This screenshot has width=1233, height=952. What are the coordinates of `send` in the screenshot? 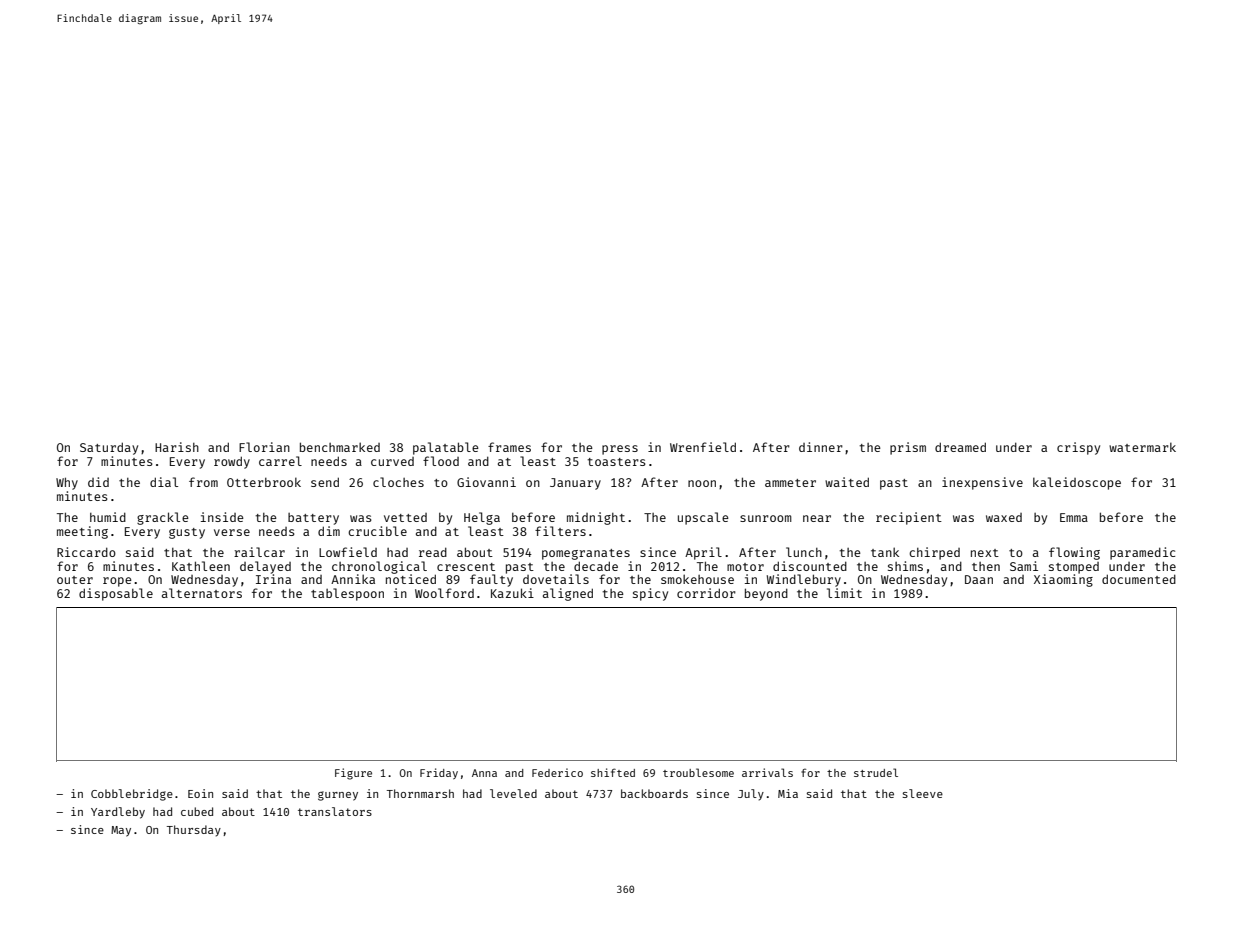 It's located at (325, 482).
